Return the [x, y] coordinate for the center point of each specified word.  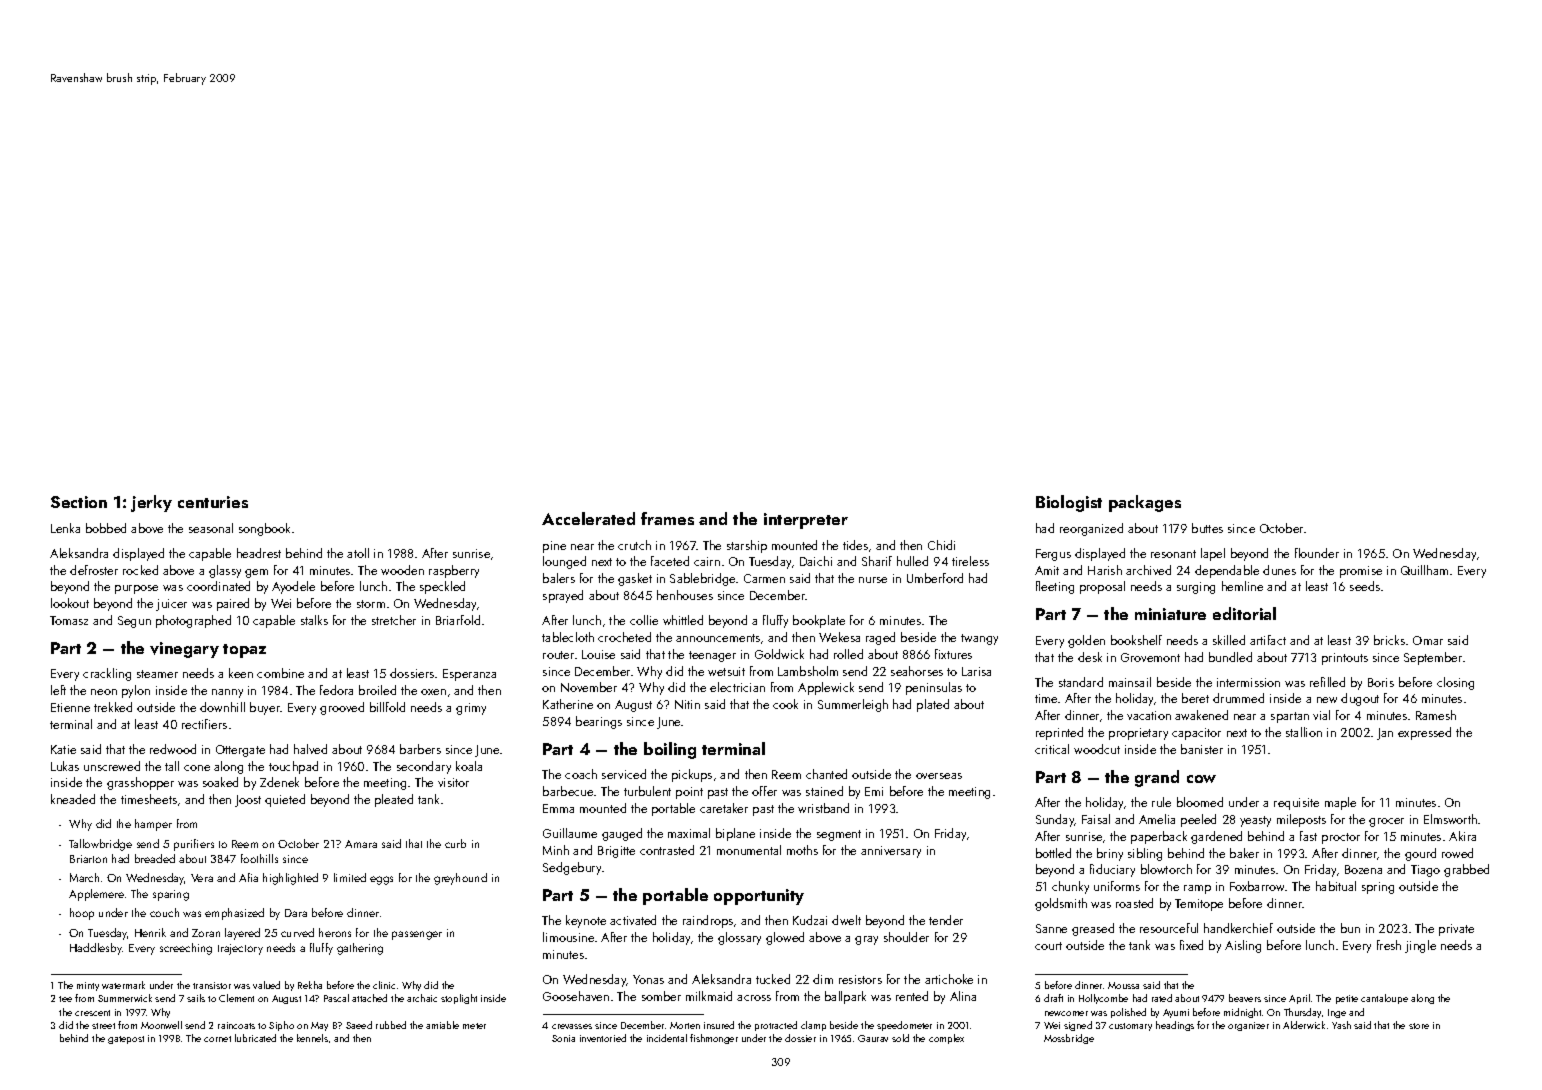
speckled [442, 587]
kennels [312, 1038]
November [589, 687]
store [1419, 1026]
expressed [1424, 733]
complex [946, 1039]
